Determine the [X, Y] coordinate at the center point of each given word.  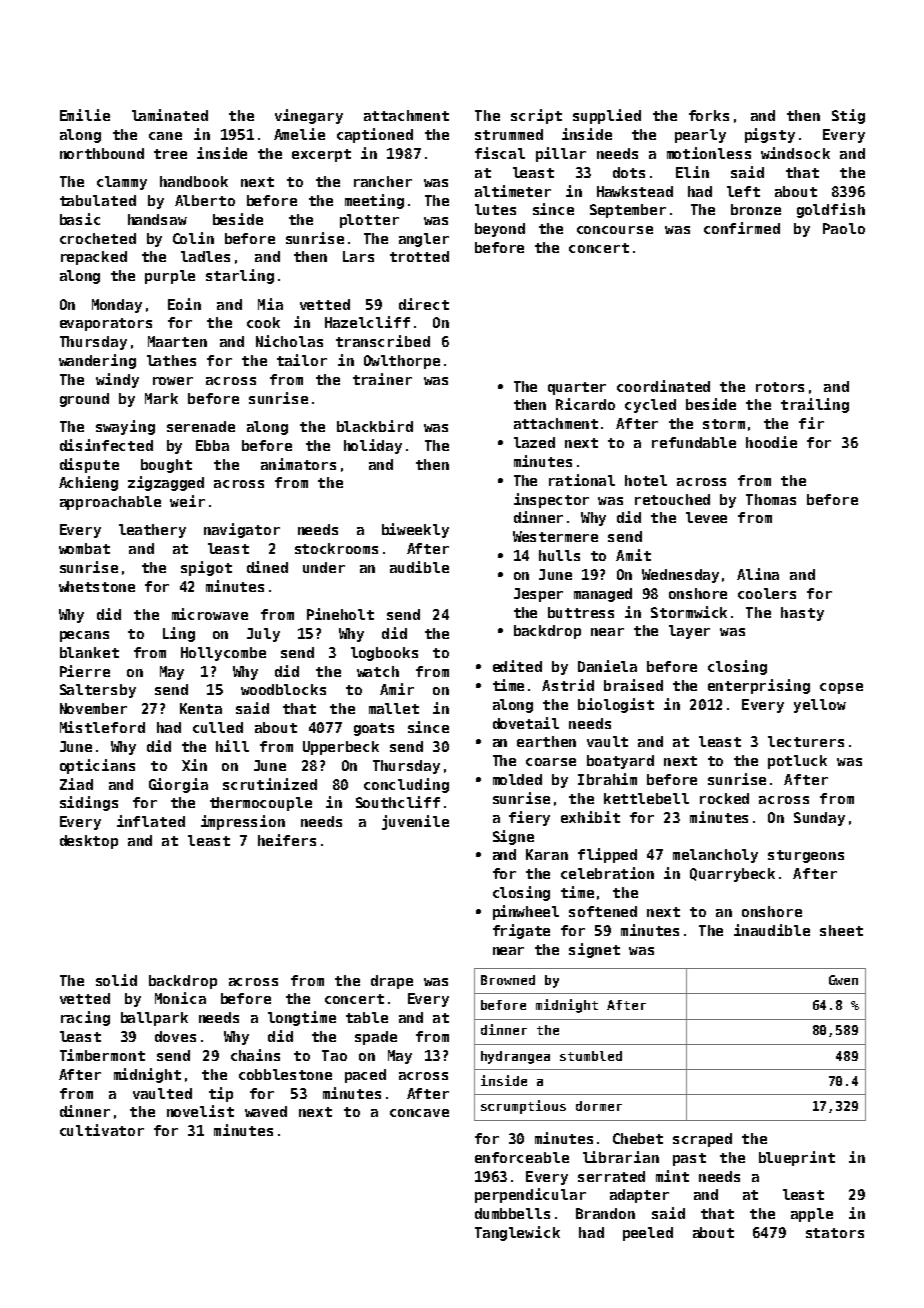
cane [165, 136]
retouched [672, 499]
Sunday [819, 819]
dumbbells [512, 1213]
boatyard [620, 762]
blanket [89, 652]
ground [84, 400]
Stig [848, 116]
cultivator [102, 1130]
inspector [551, 500]
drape [392, 982]
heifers [287, 840]
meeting [374, 201]
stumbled [591, 1056]
